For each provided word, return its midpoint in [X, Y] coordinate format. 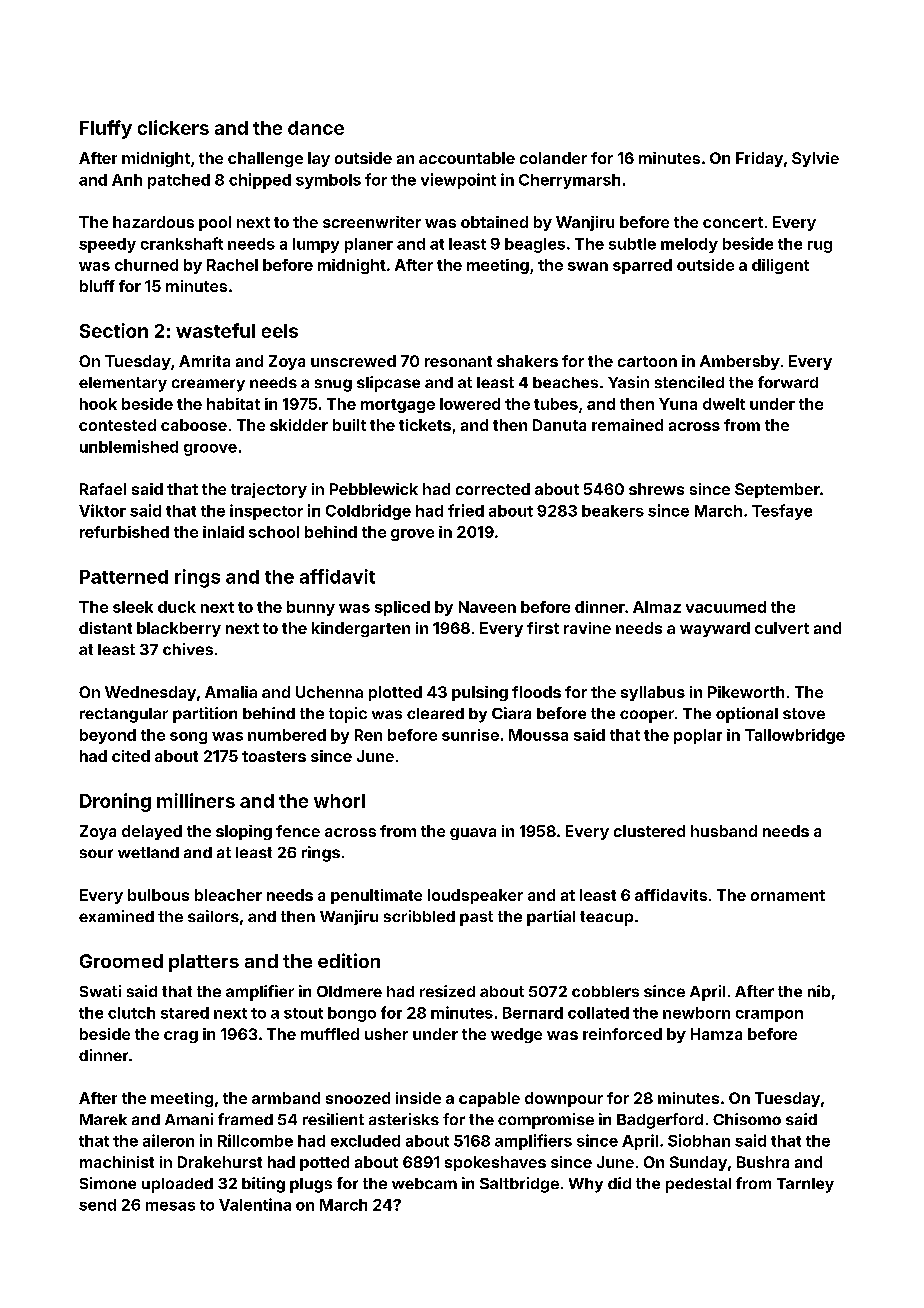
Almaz [657, 607]
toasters [274, 756]
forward [788, 382]
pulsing [480, 693]
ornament [788, 895]
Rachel [232, 265]
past [476, 918]
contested [117, 425]
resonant [458, 361]
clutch [131, 1013]
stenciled [689, 382]
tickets [425, 425]
